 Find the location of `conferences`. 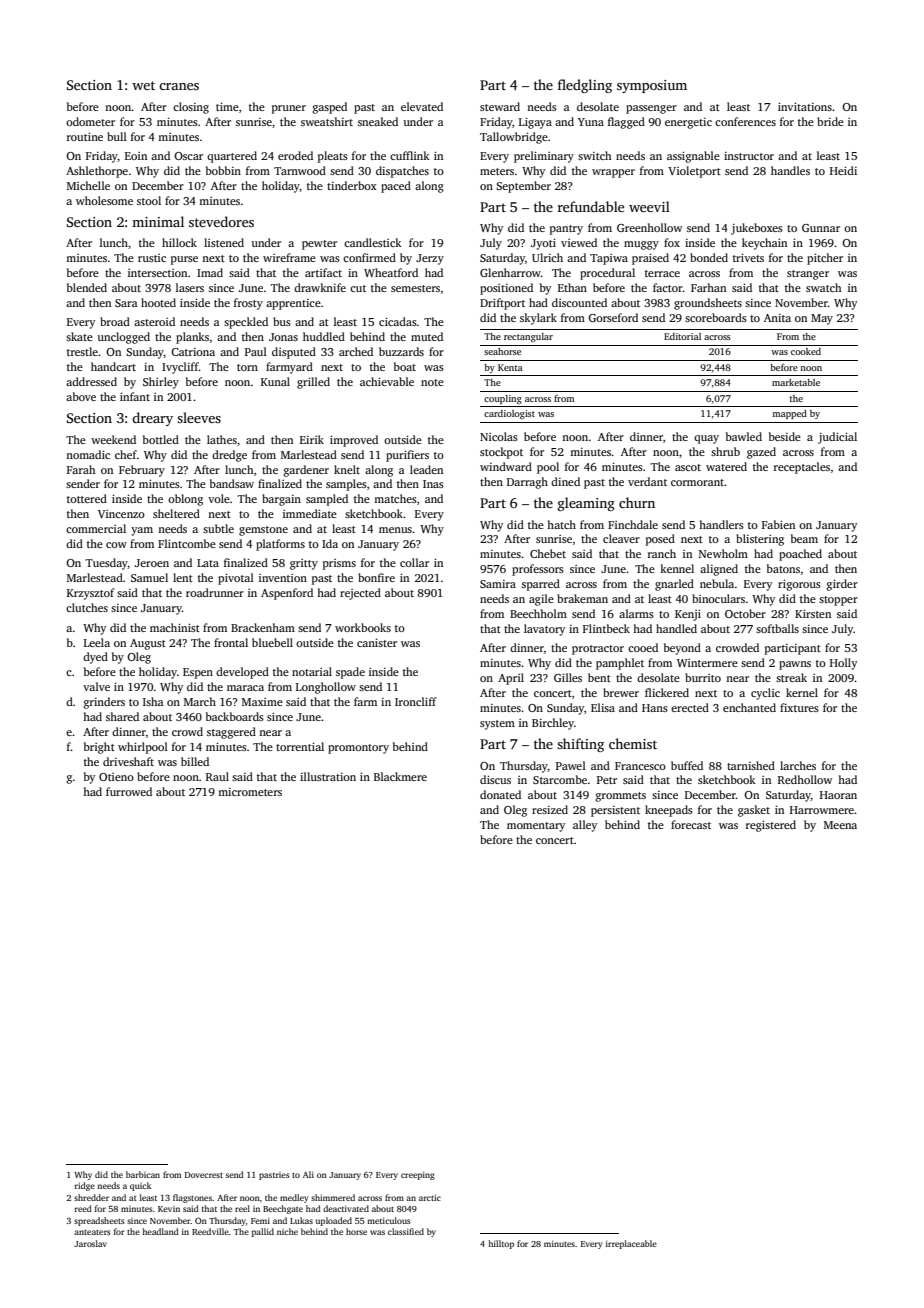

conferences is located at coordinates (745, 121).
